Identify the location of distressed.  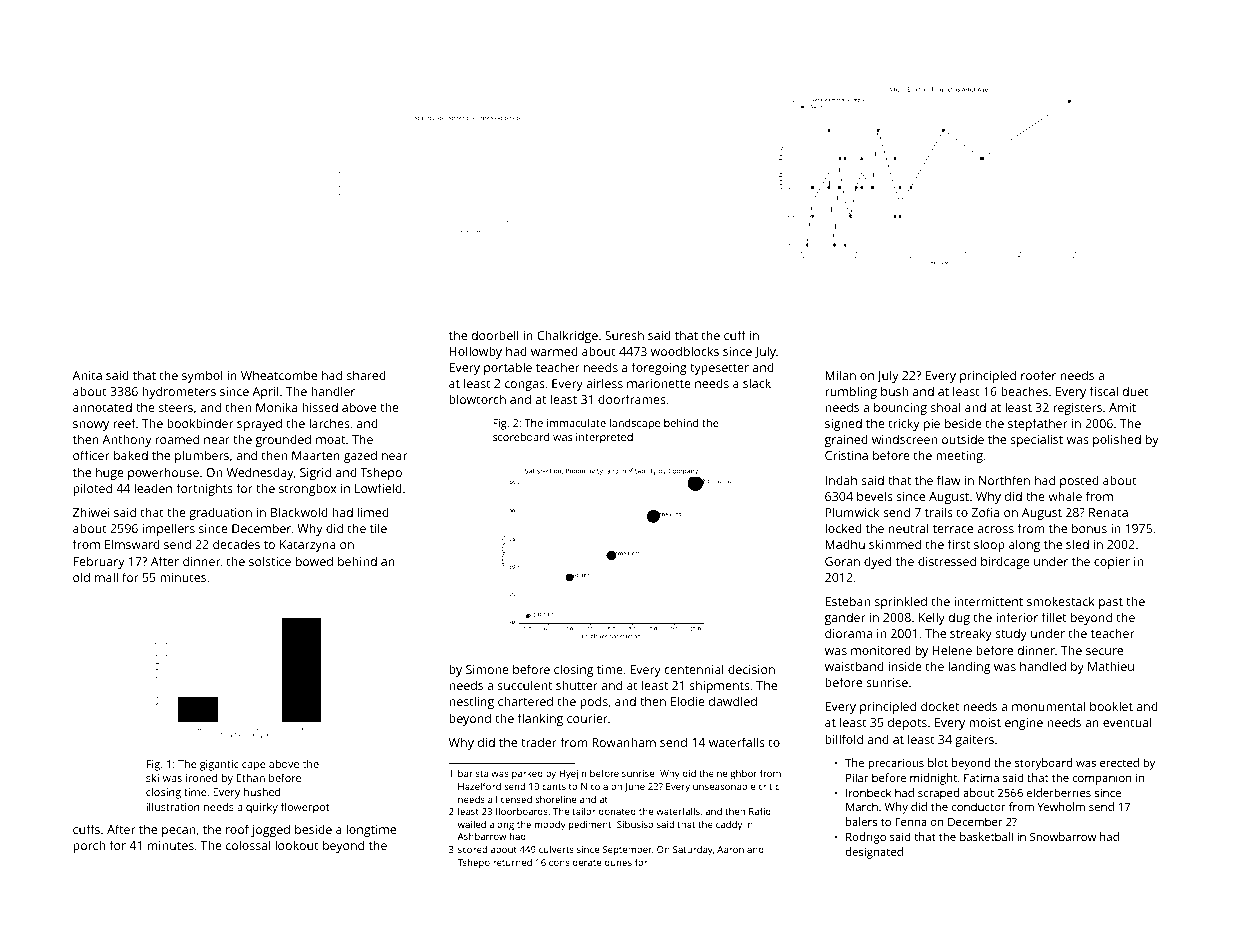
(947, 561).
